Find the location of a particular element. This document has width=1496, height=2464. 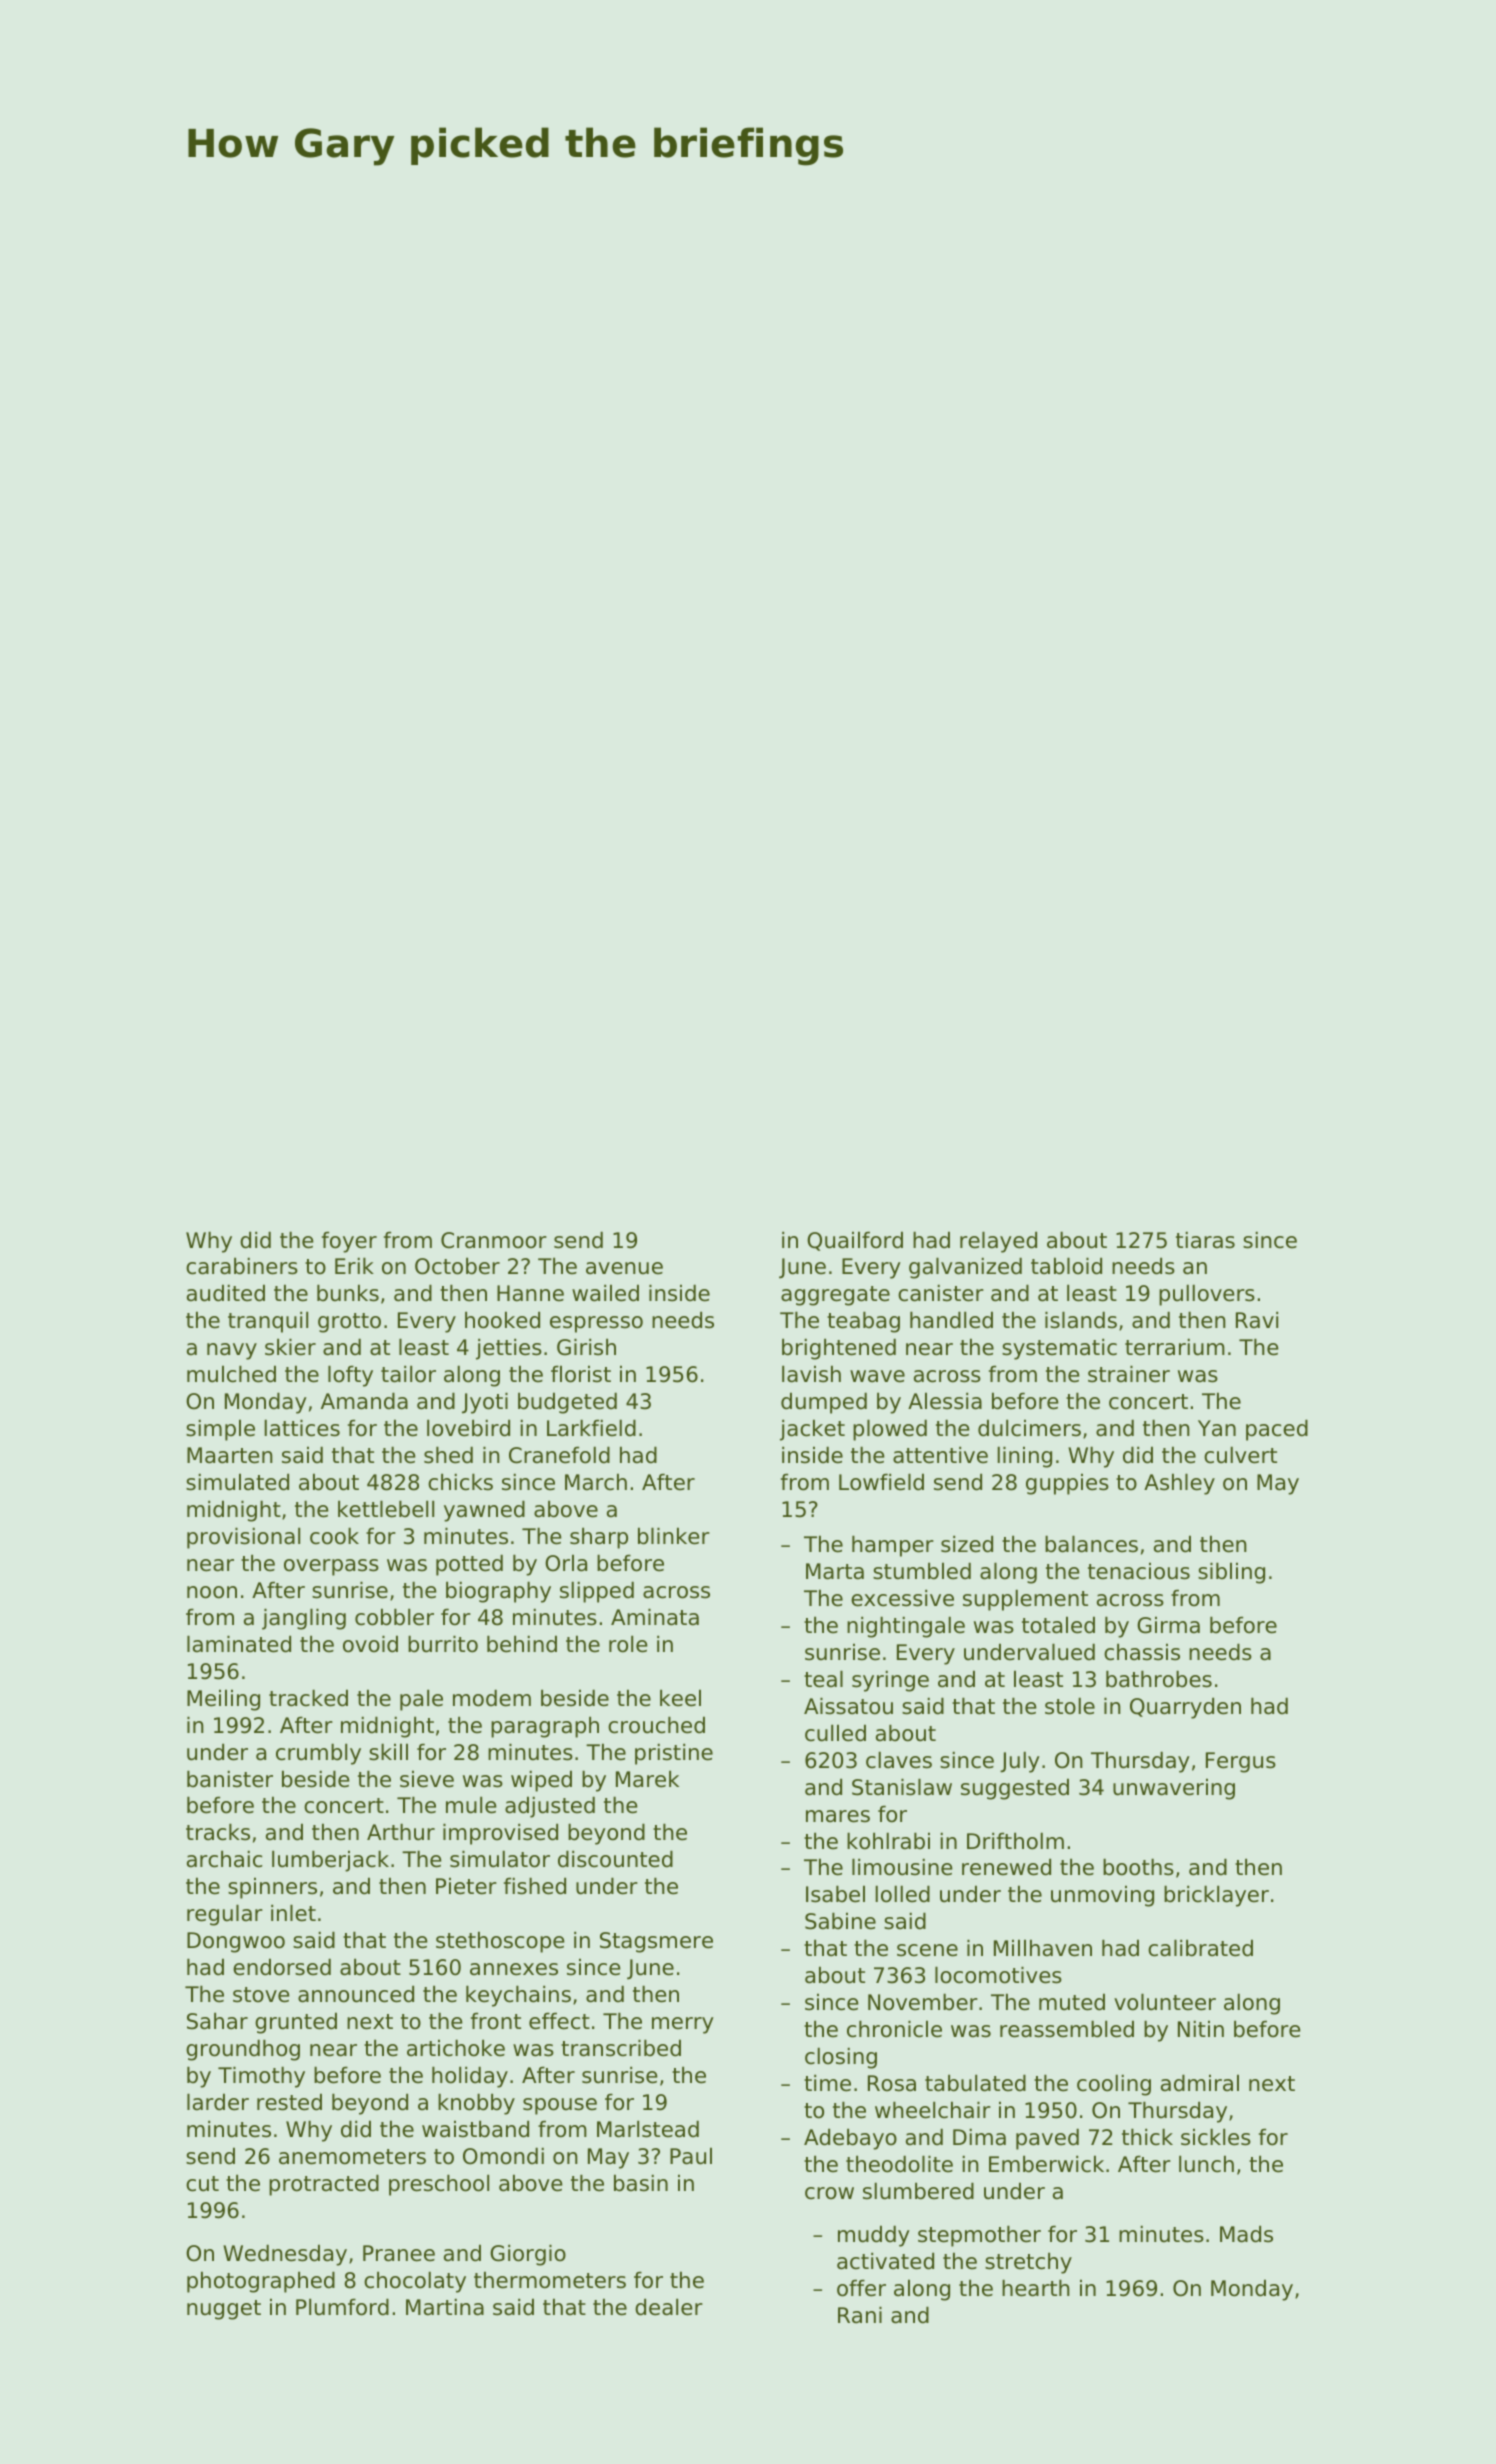

Martina is located at coordinates (445, 2307).
